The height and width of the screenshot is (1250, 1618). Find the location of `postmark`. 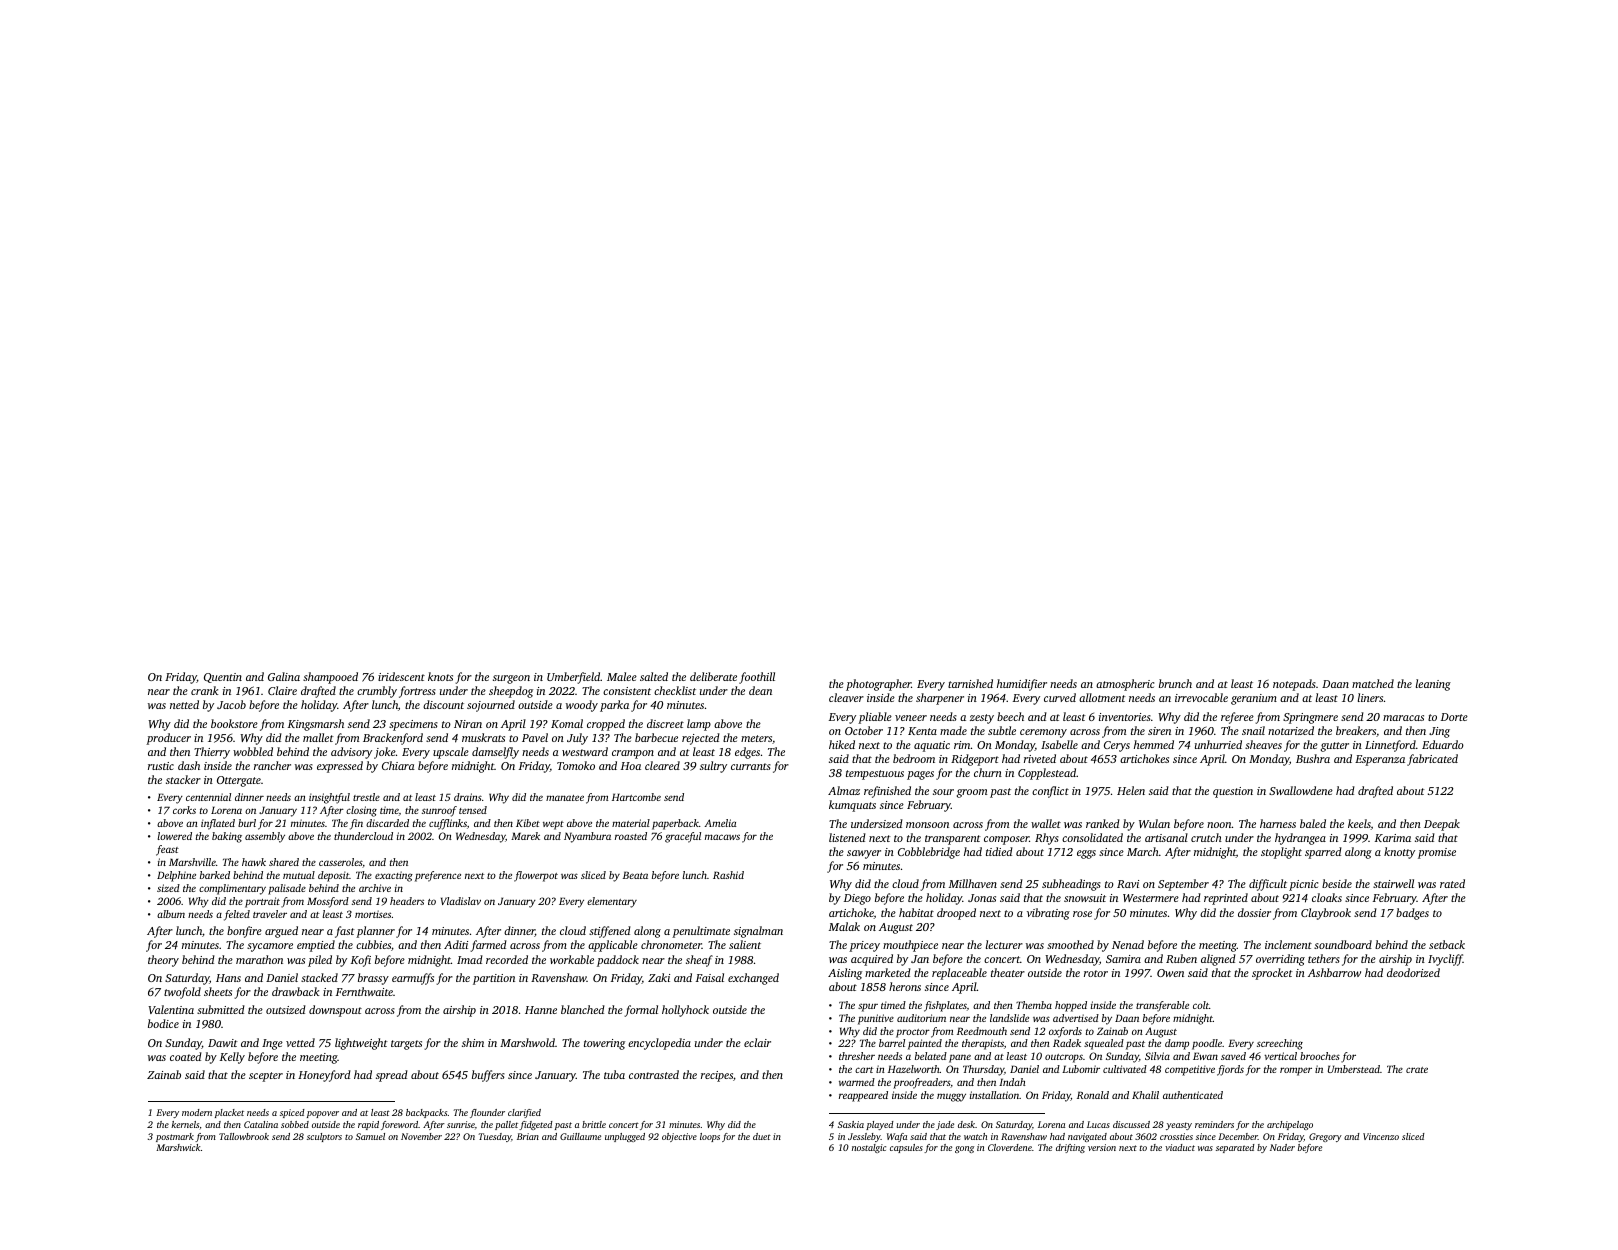

postmark is located at coordinates (175, 1137).
